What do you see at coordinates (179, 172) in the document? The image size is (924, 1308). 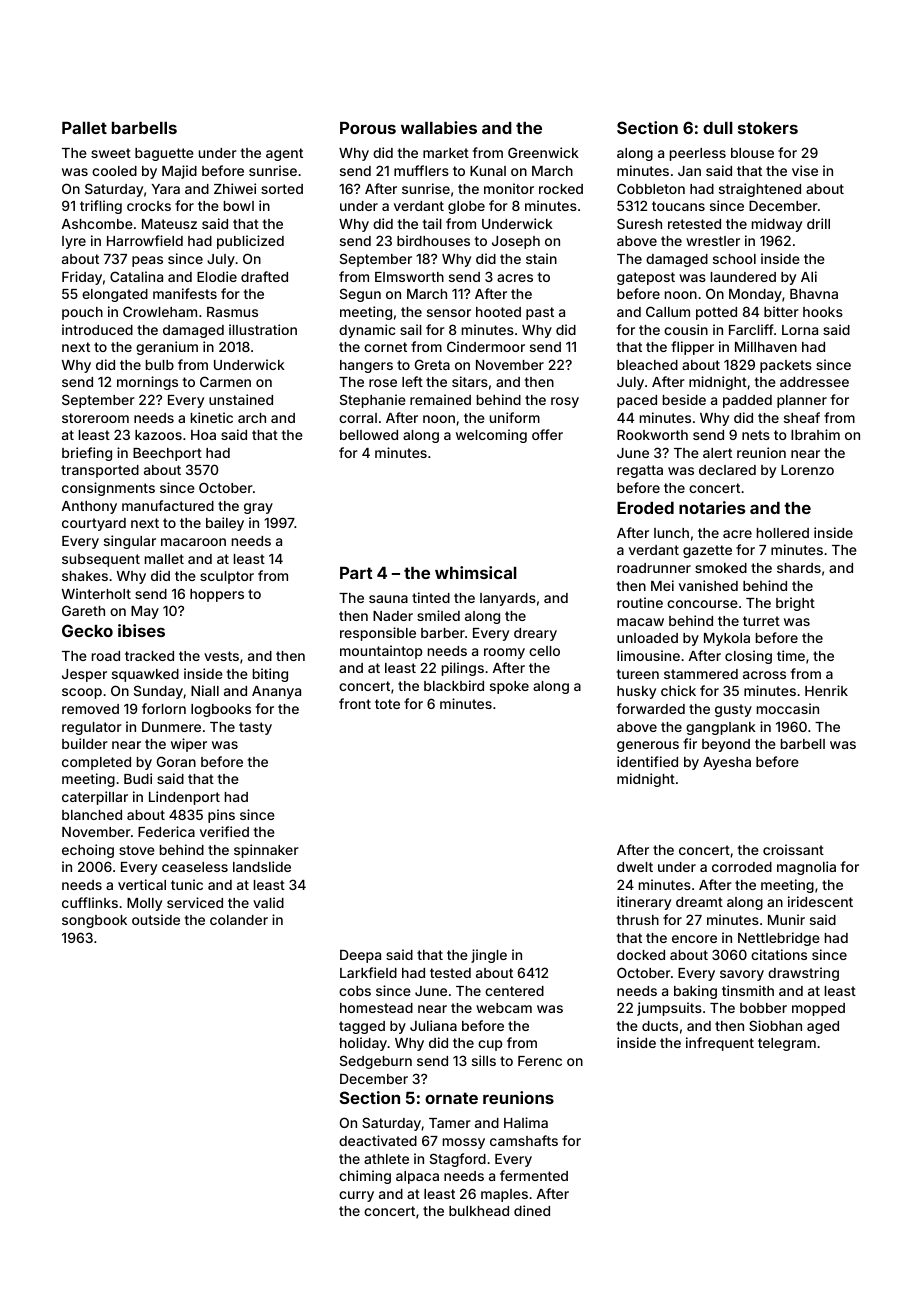 I see `Majid` at bounding box center [179, 172].
